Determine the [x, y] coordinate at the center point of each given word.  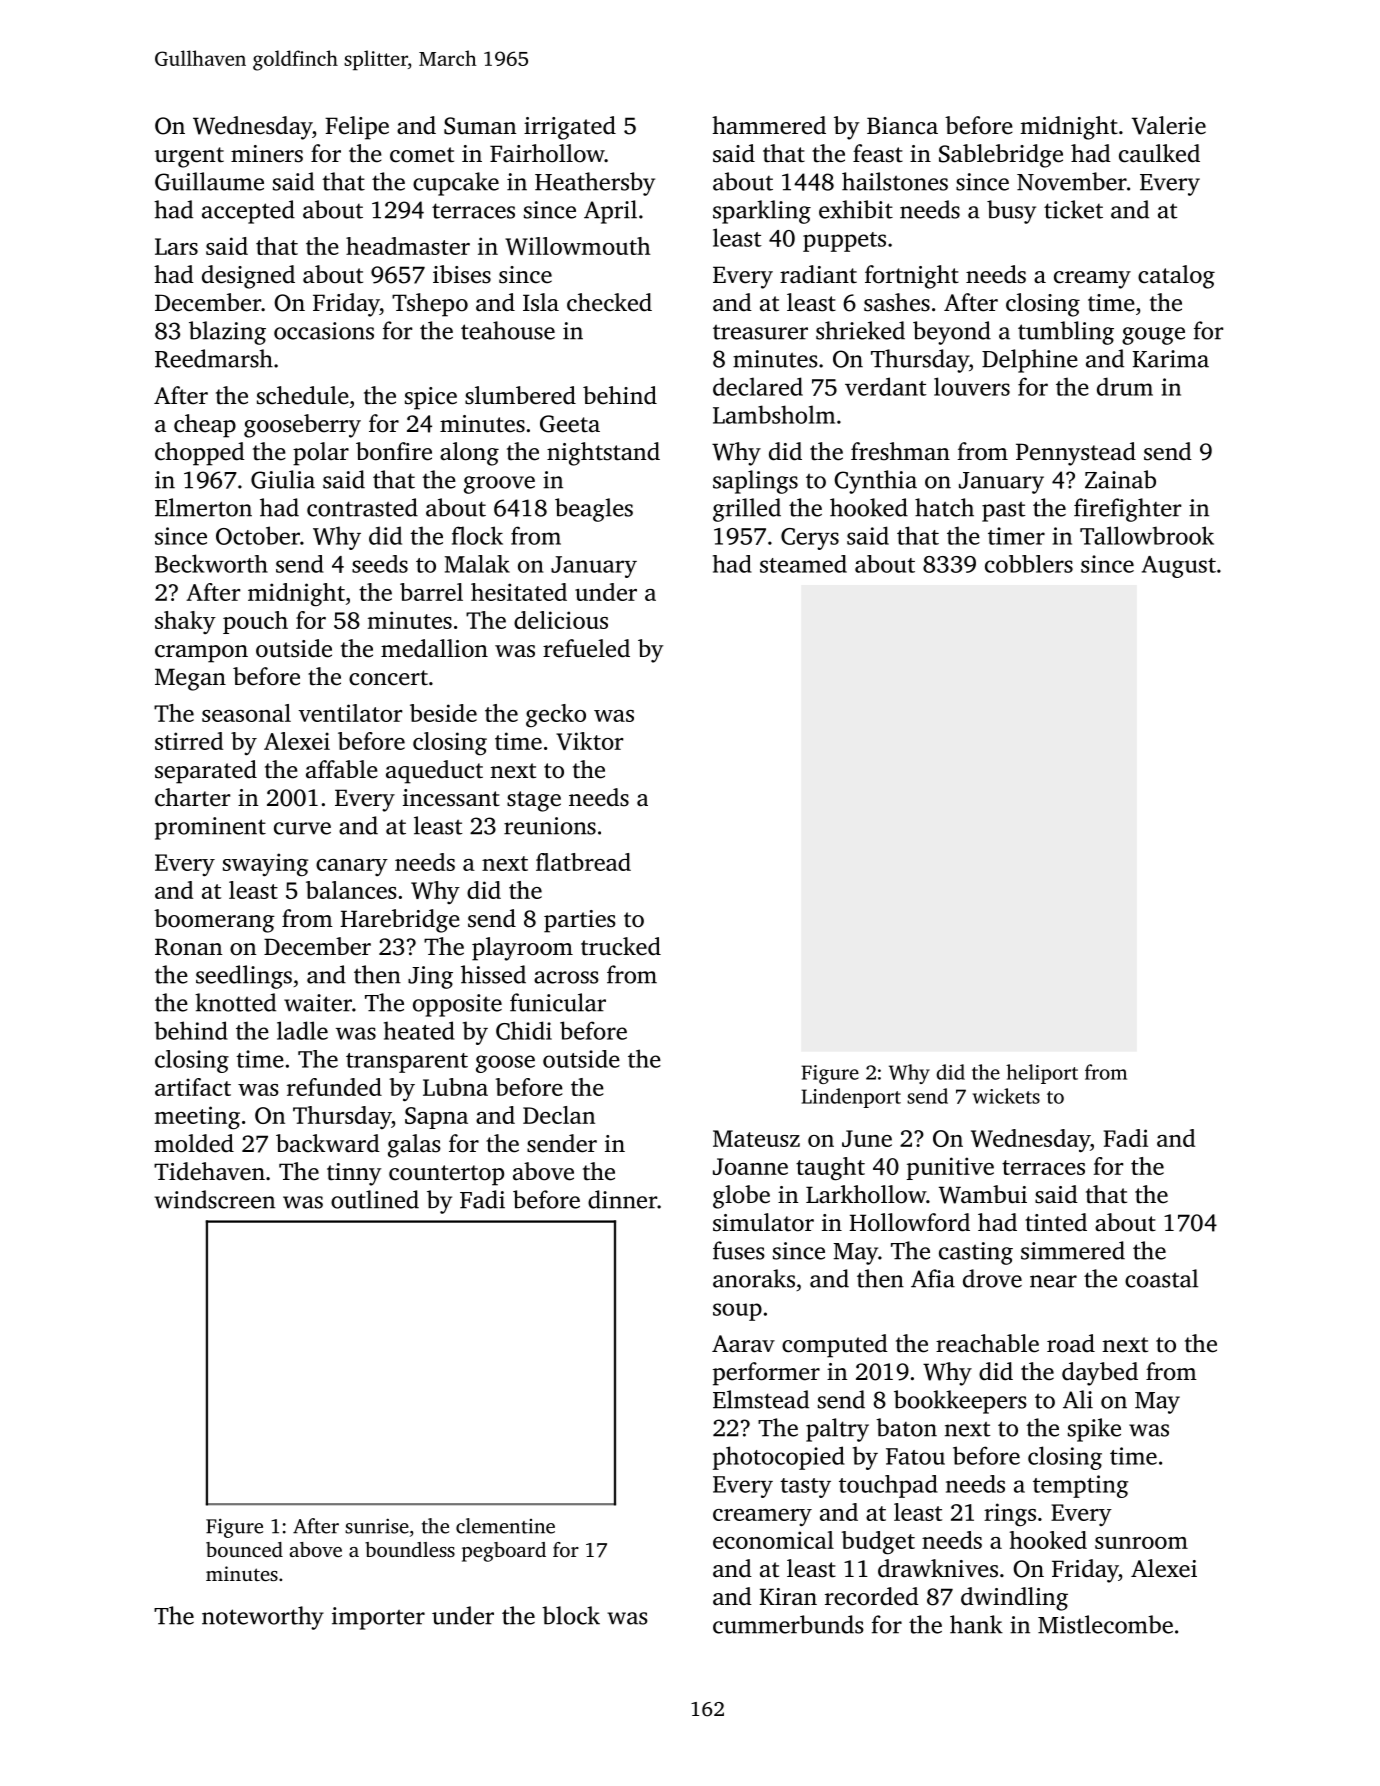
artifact [193, 1087]
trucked [621, 946]
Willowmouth [578, 246]
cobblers [1029, 564]
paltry [837, 1430]
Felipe [357, 128]
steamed [803, 564]
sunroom [1141, 1543]
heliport [1042, 1074]
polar [321, 454]
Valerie [1169, 125]
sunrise [377, 1526]
